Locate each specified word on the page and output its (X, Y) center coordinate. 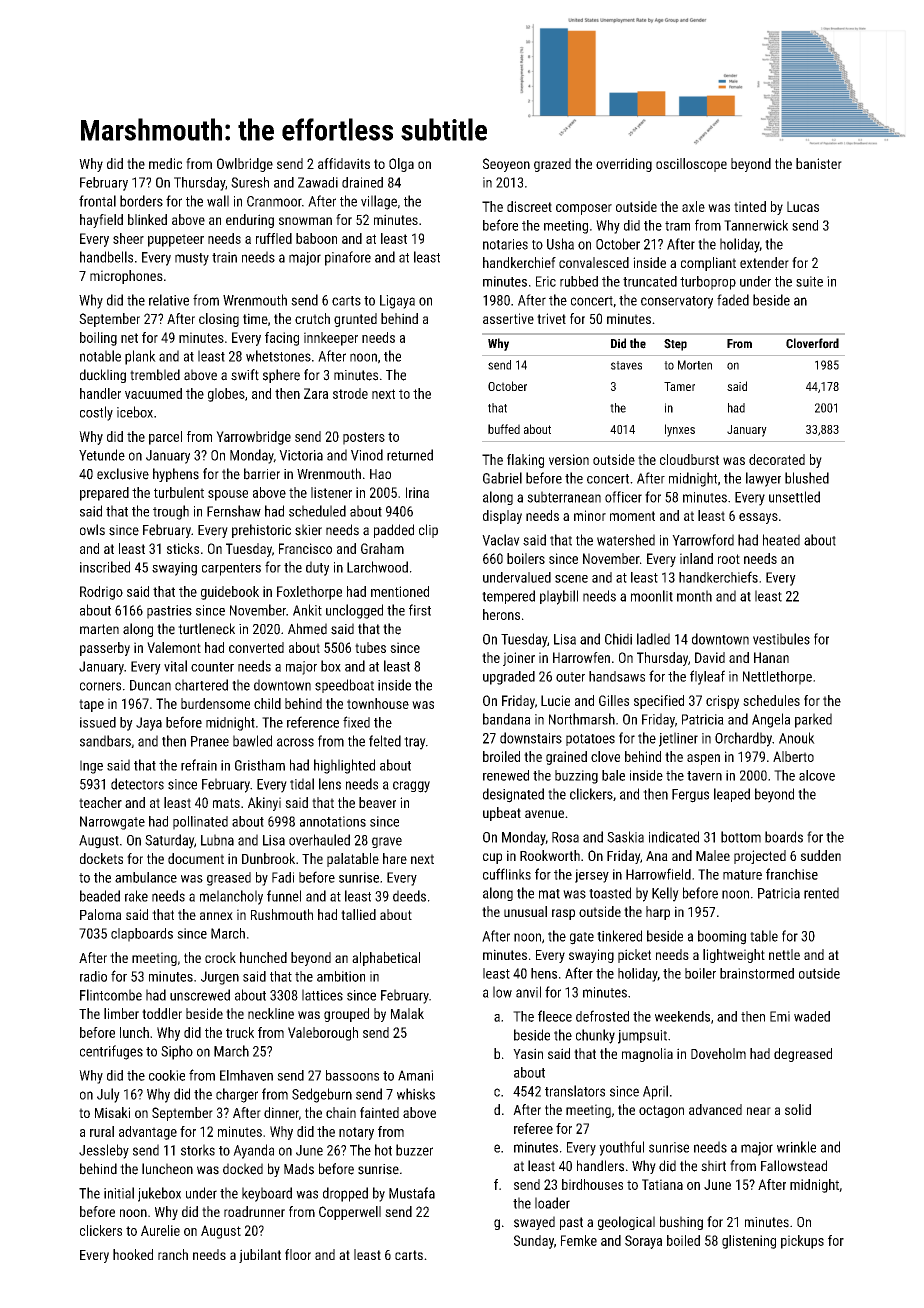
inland (696, 558)
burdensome (215, 703)
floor (298, 1254)
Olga (401, 165)
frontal (97, 201)
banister (819, 163)
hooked (133, 1254)
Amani (415, 1075)
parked (813, 720)
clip (428, 531)
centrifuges (111, 1052)
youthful (621, 1148)
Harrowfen (581, 657)
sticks (183, 548)
